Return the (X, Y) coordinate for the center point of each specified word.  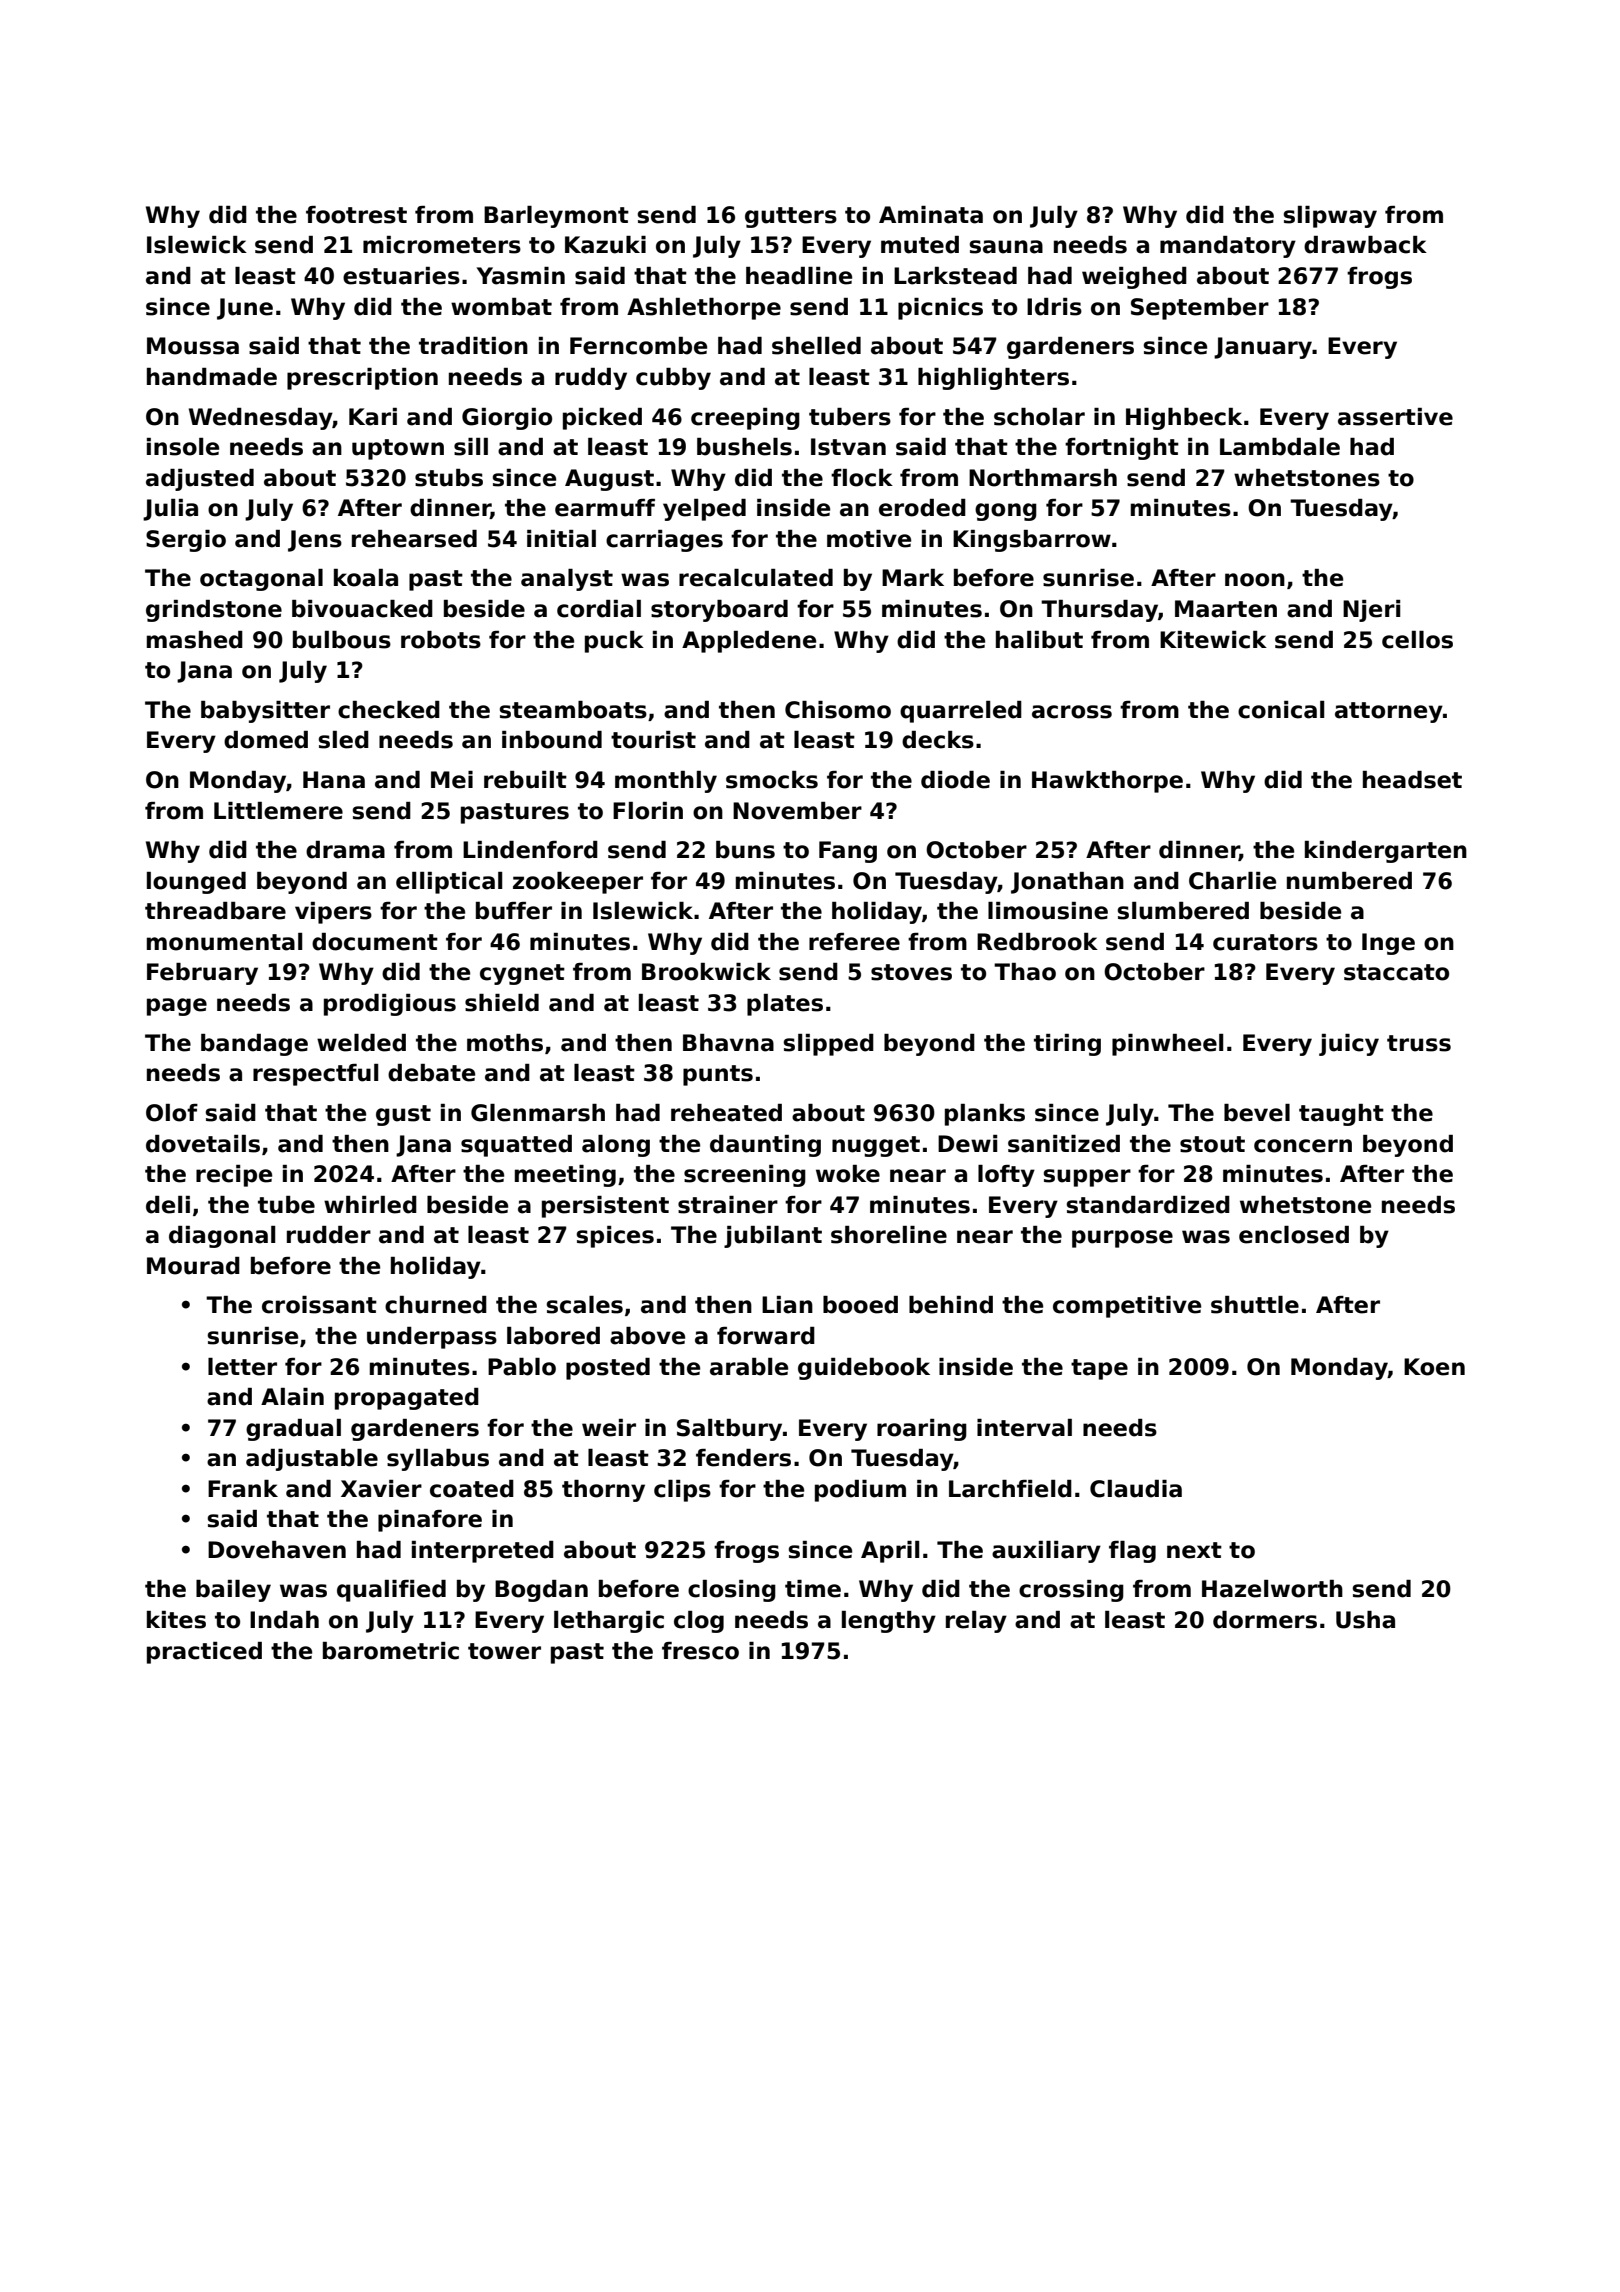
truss (1419, 1043)
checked (389, 710)
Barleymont (556, 217)
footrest (356, 215)
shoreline (889, 1235)
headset (1412, 780)
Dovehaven (277, 1550)
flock (862, 478)
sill (471, 447)
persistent (605, 1207)
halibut (1039, 640)
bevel (1257, 1113)
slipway (1330, 217)
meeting (565, 1176)
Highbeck (1184, 419)
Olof (172, 1113)
